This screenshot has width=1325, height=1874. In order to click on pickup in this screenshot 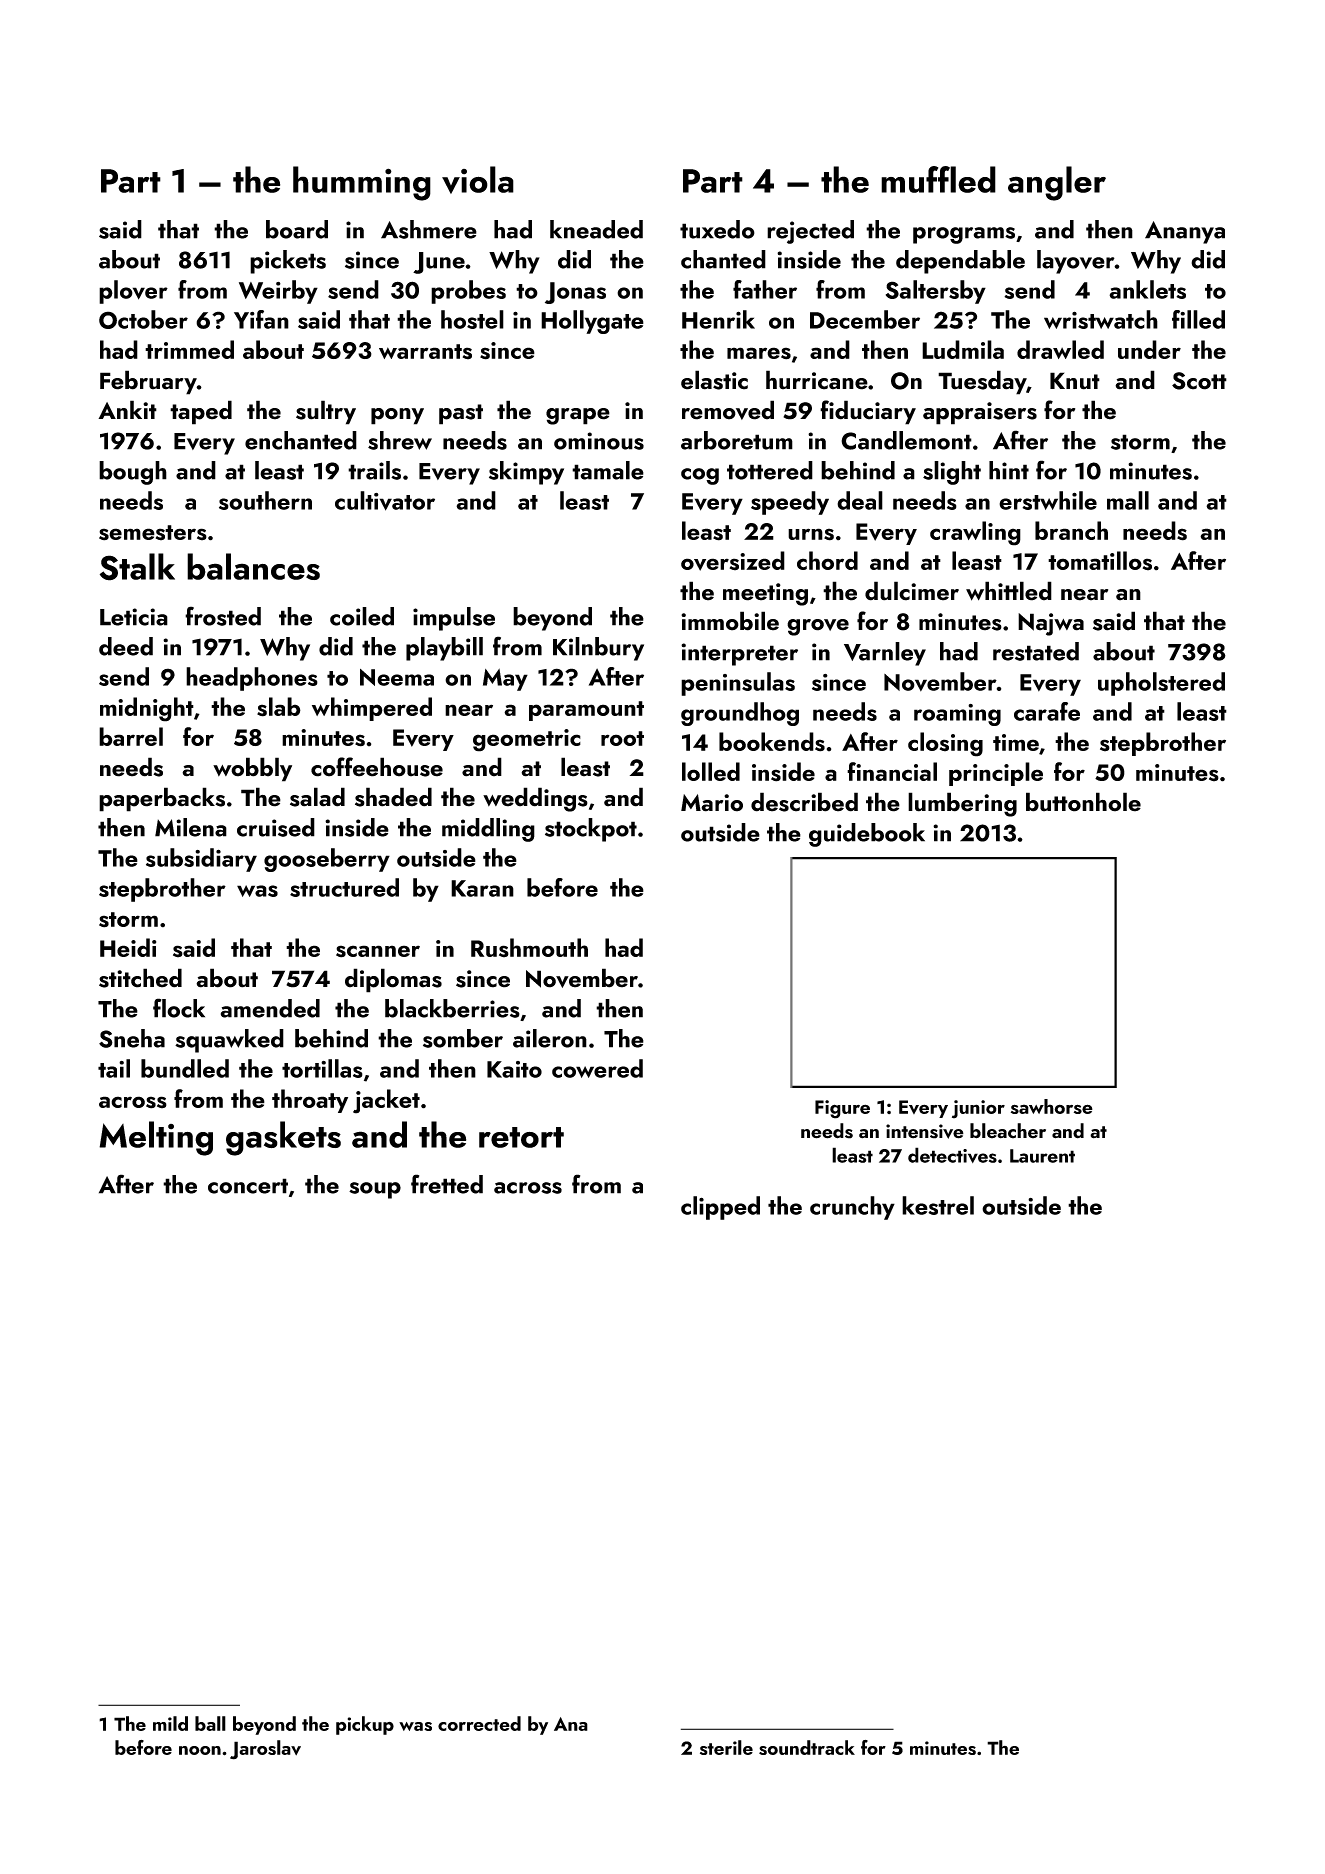, I will do `click(365, 1725)`.
